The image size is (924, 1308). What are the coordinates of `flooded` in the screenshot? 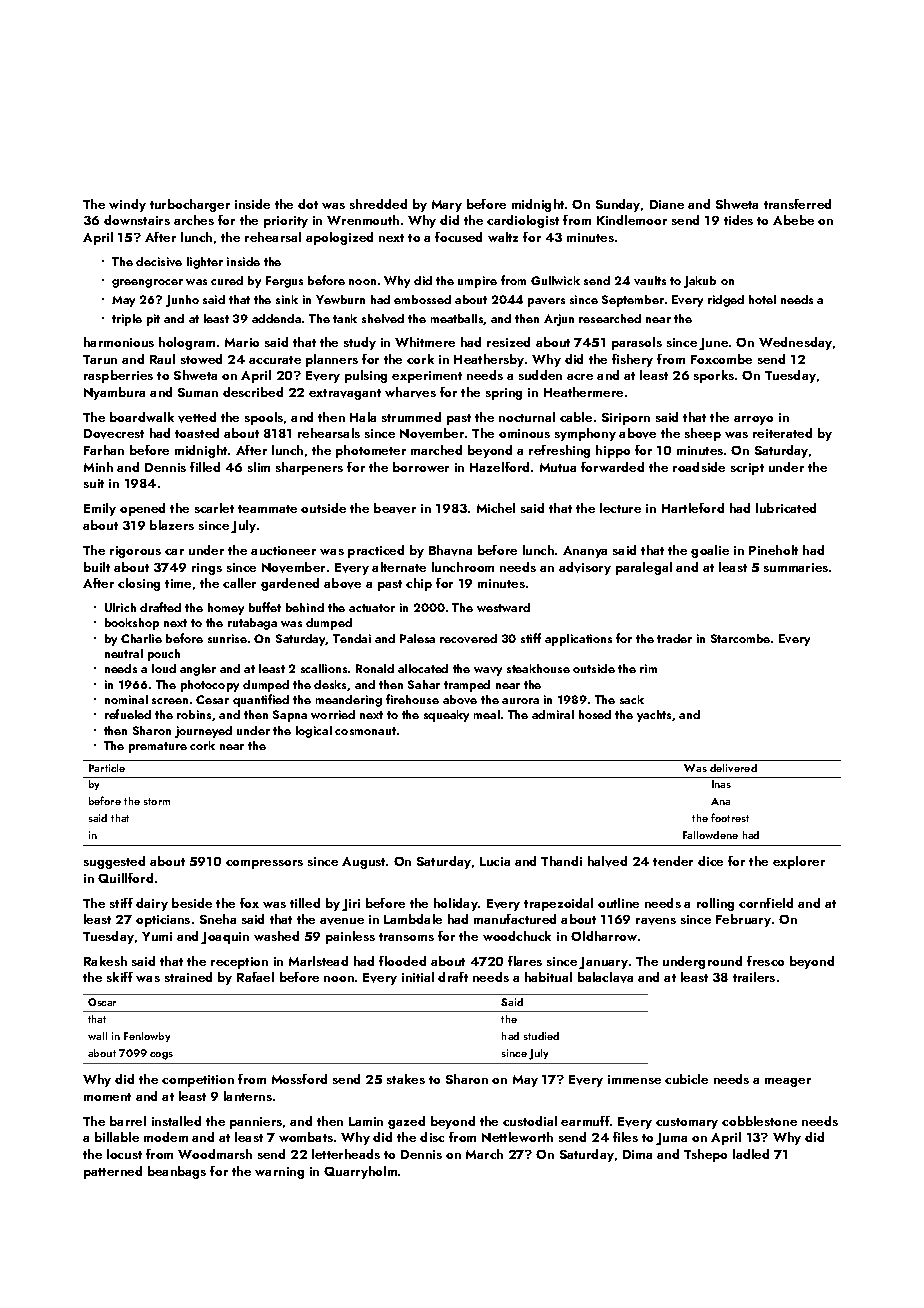 It's located at (402, 961).
